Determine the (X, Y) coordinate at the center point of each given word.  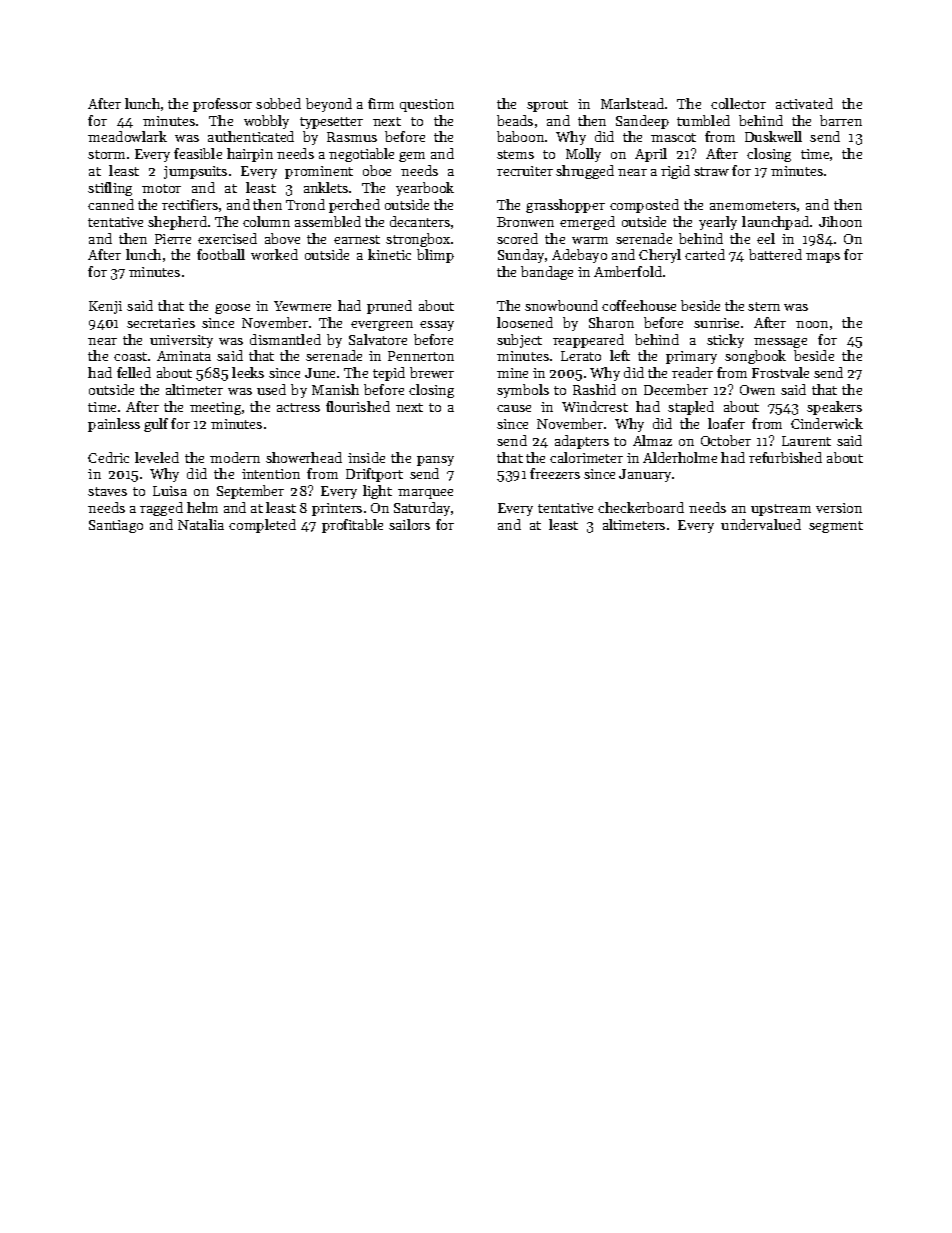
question (427, 105)
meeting (215, 408)
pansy (435, 461)
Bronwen (525, 222)
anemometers (753, 205)
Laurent (806, 441)
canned (111, 204)
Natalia (201, 524)
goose (232, 309)
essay (437, 326)
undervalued (761, 524)
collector (738, 103)
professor (222, 105)
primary (691, 357)
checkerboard (641, 507)
